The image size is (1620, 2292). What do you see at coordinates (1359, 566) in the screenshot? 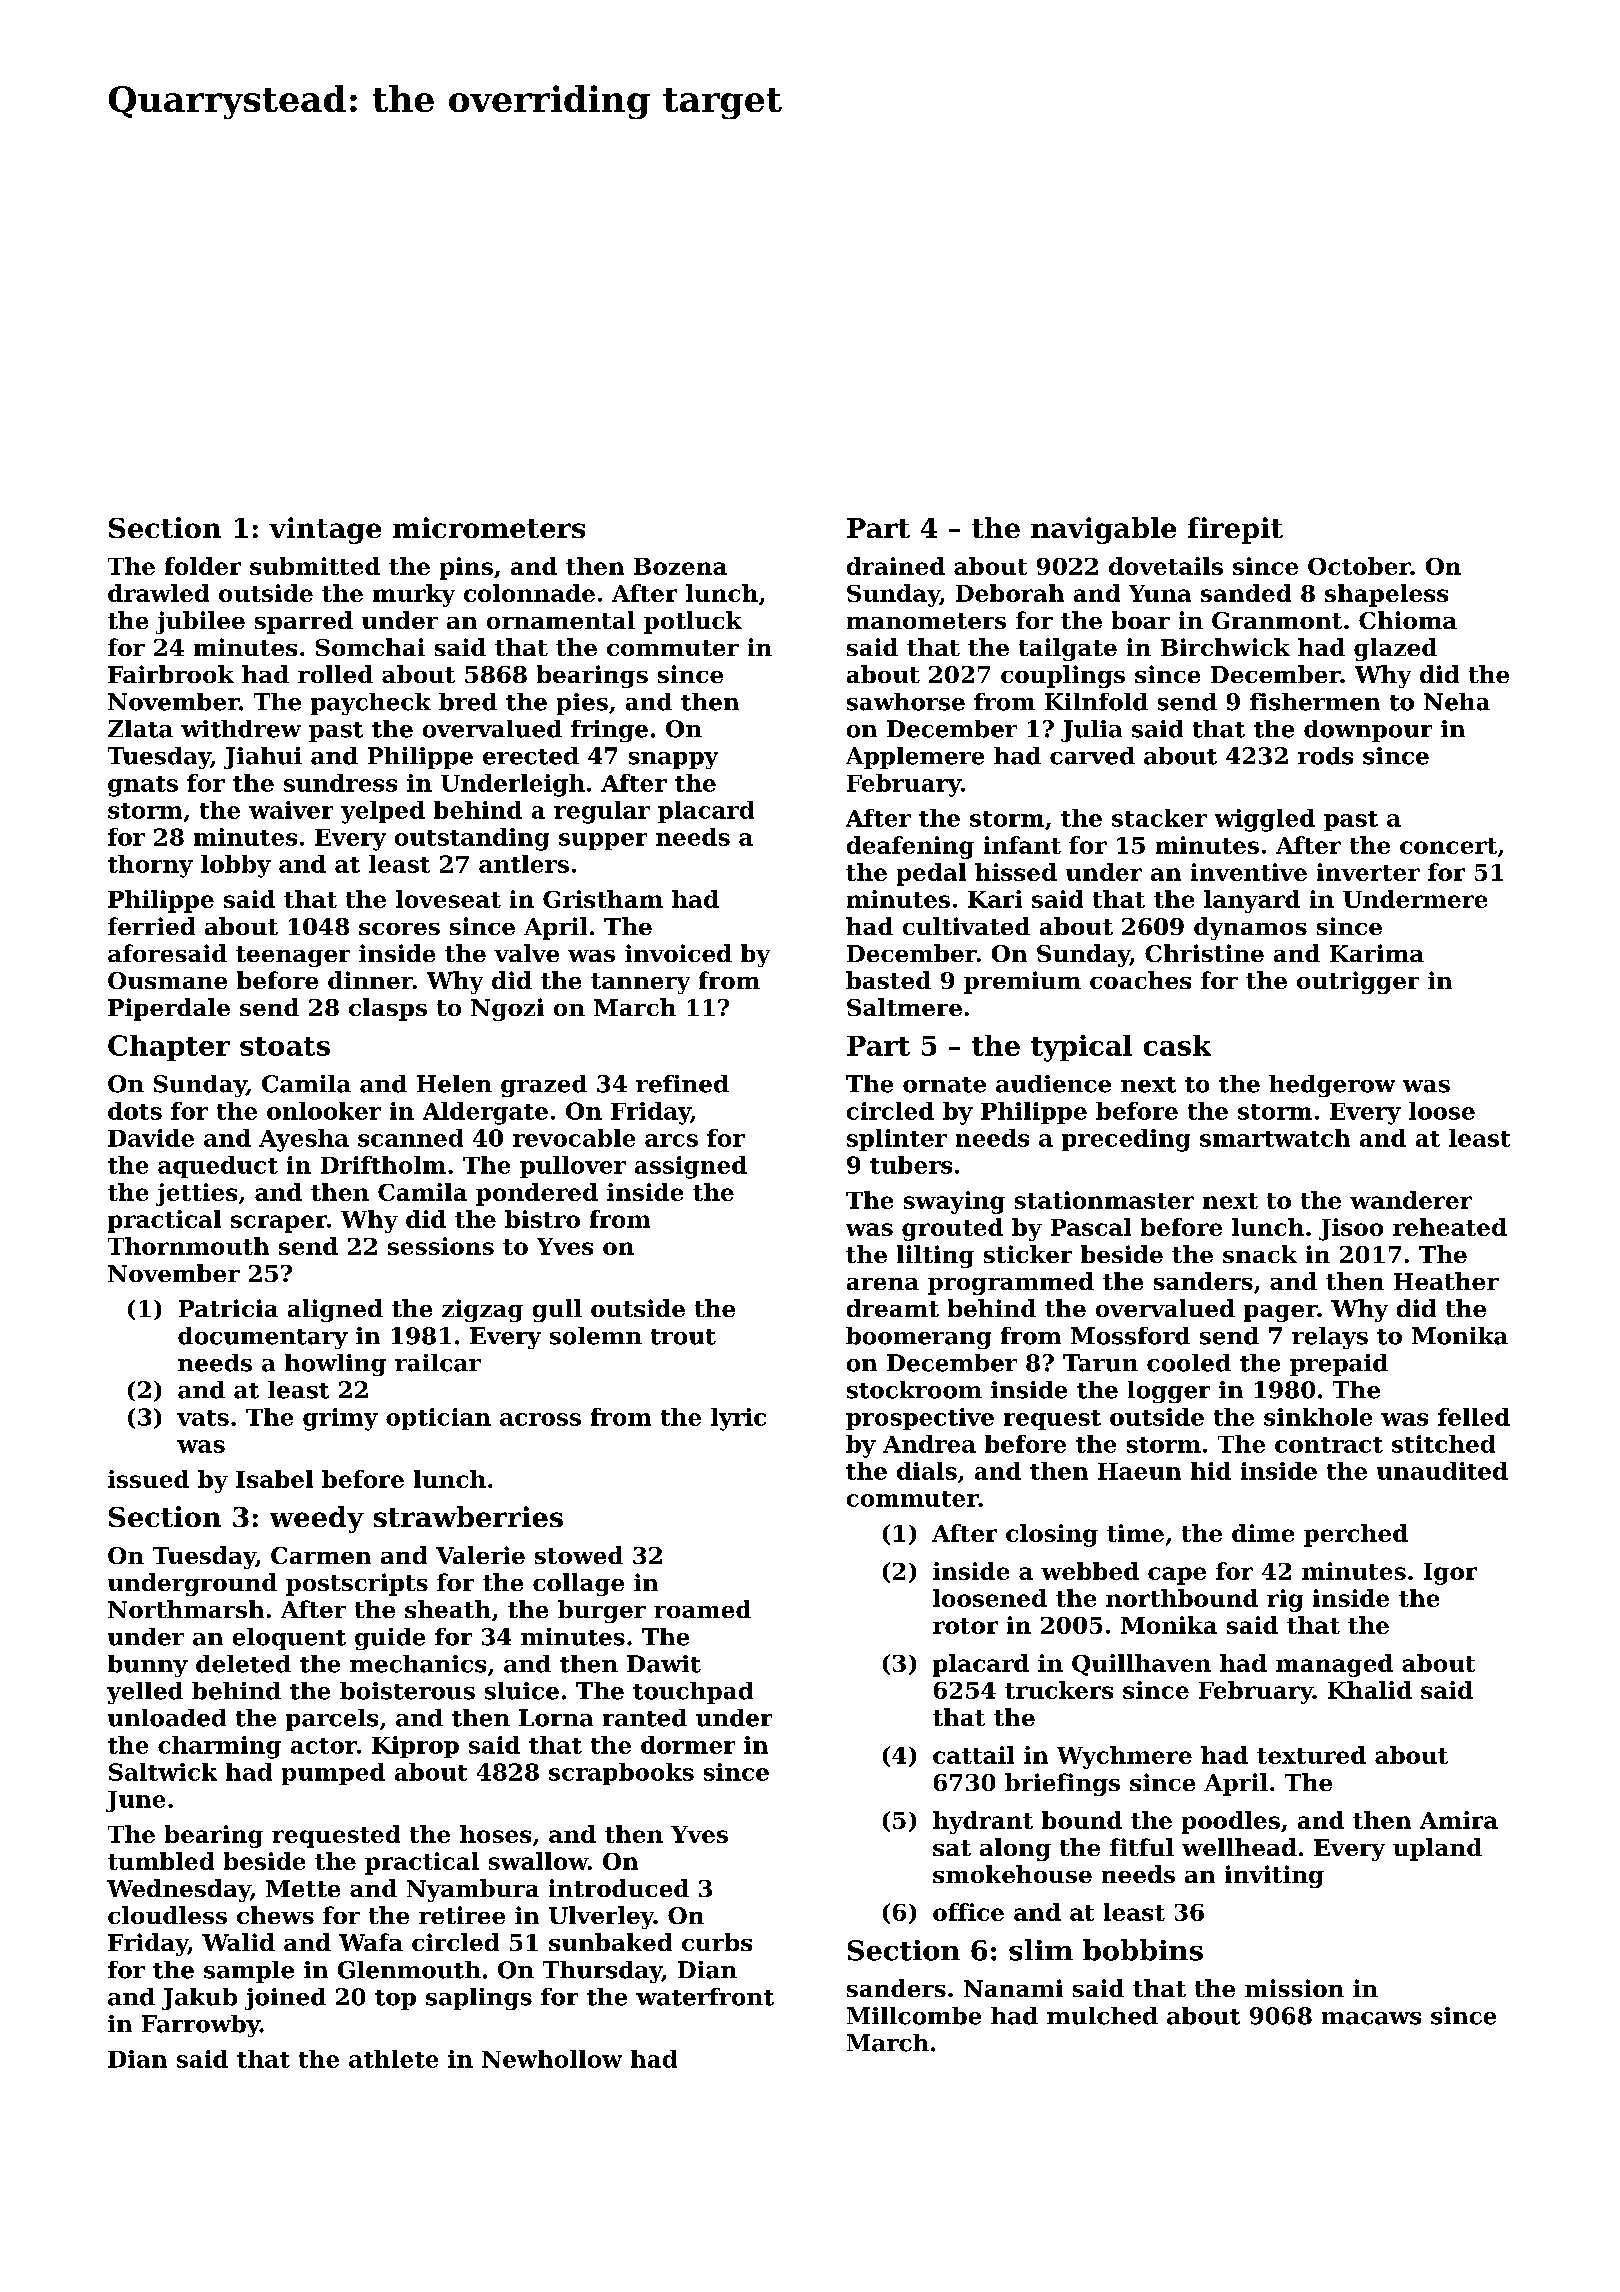
I see `October` at bounding box center [1359, 566].
